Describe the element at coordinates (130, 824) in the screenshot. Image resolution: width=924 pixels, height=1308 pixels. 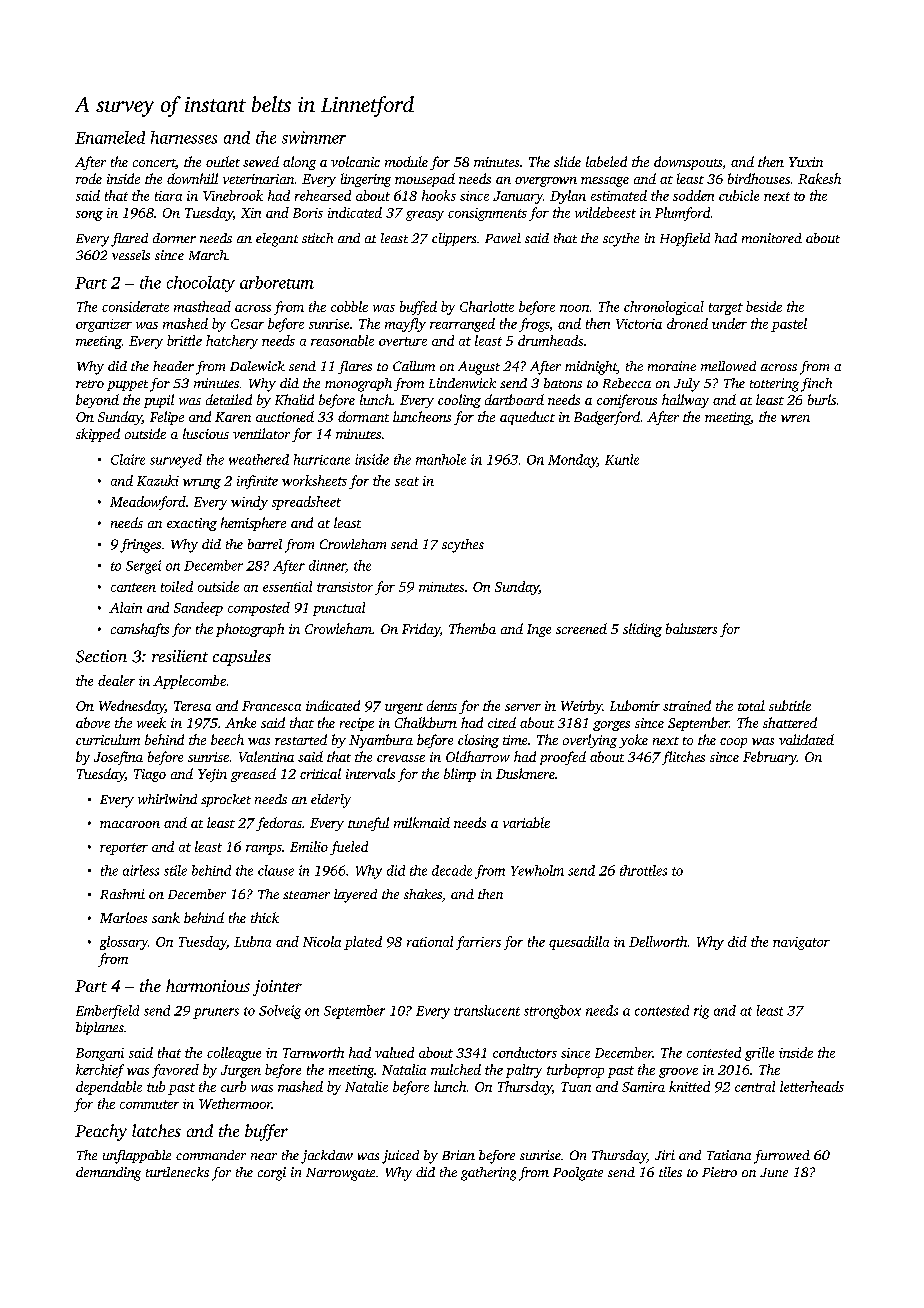
I see `macaroon` at that location.
